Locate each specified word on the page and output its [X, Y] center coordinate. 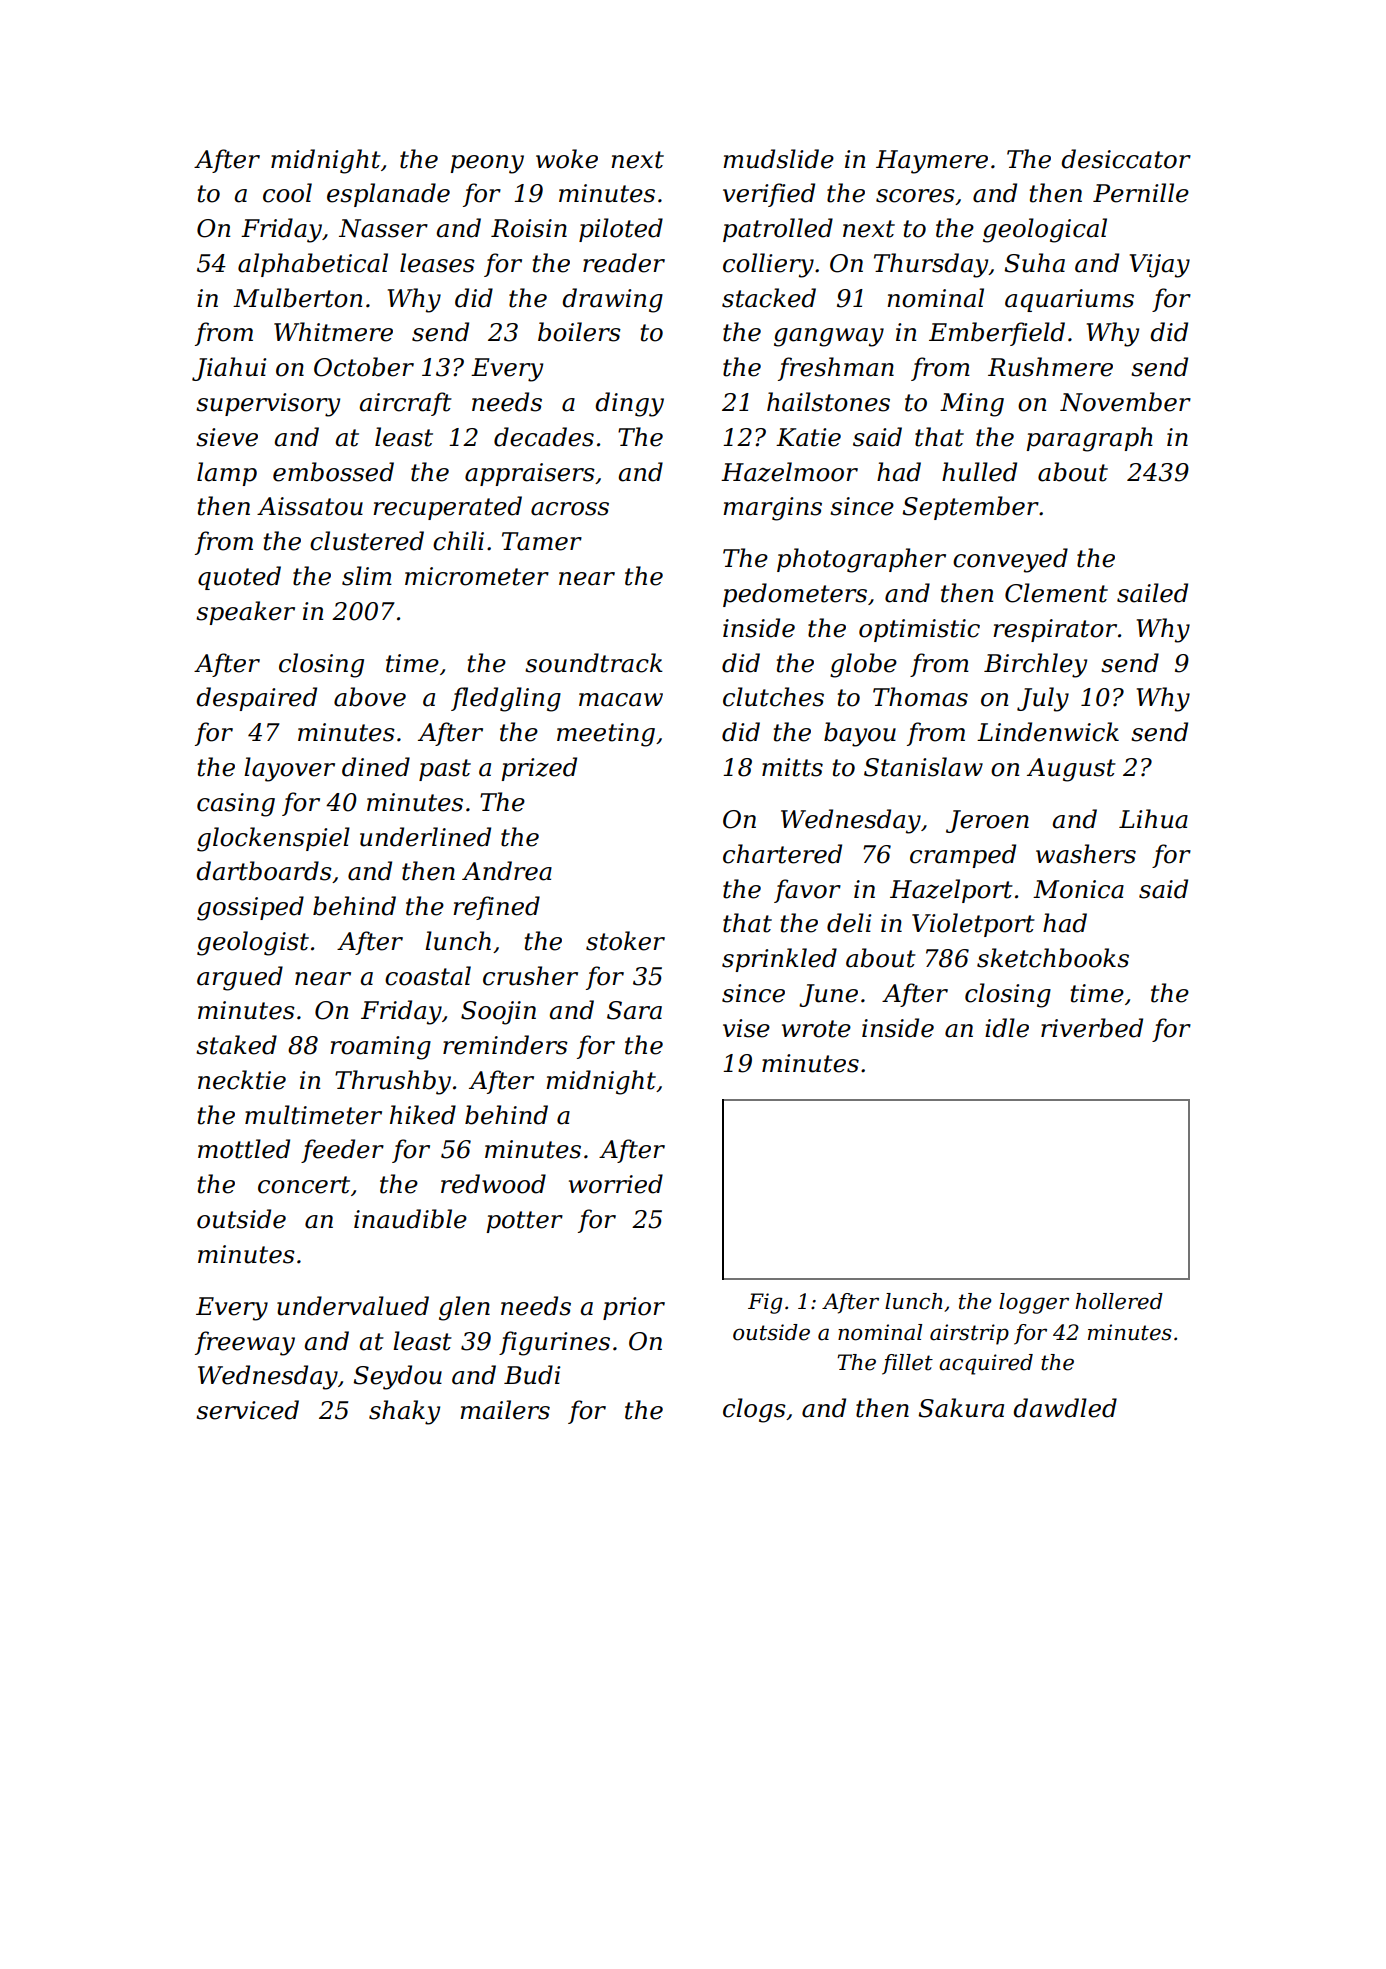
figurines [554, 1343]
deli [849, 923]
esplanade [388, 195]
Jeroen [987, 821]
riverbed [1092, 1028]
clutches [773, 697]
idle [1007, 1028]
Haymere [932, 162]
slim [367, 576]
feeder [342, 1151]
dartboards [264, 871]
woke [567, 159]
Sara [634, 1010]
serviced [247, 1410]
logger [1034, 1303]
